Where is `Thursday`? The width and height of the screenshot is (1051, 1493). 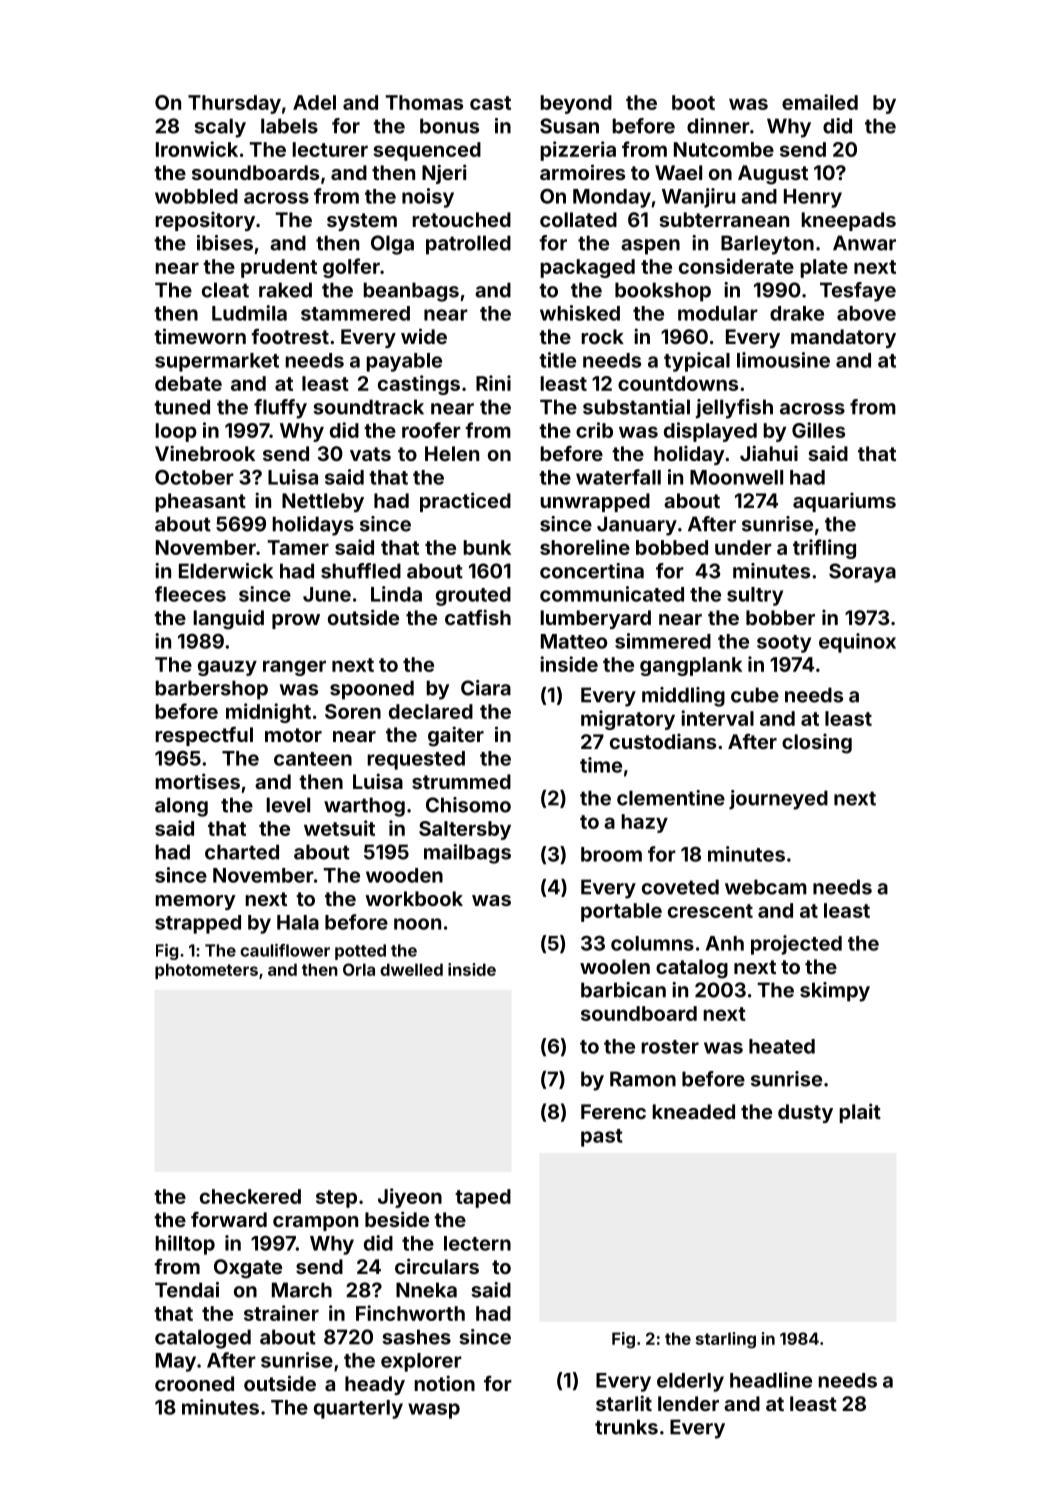
Thursday is located at coordinates (234, 104).
